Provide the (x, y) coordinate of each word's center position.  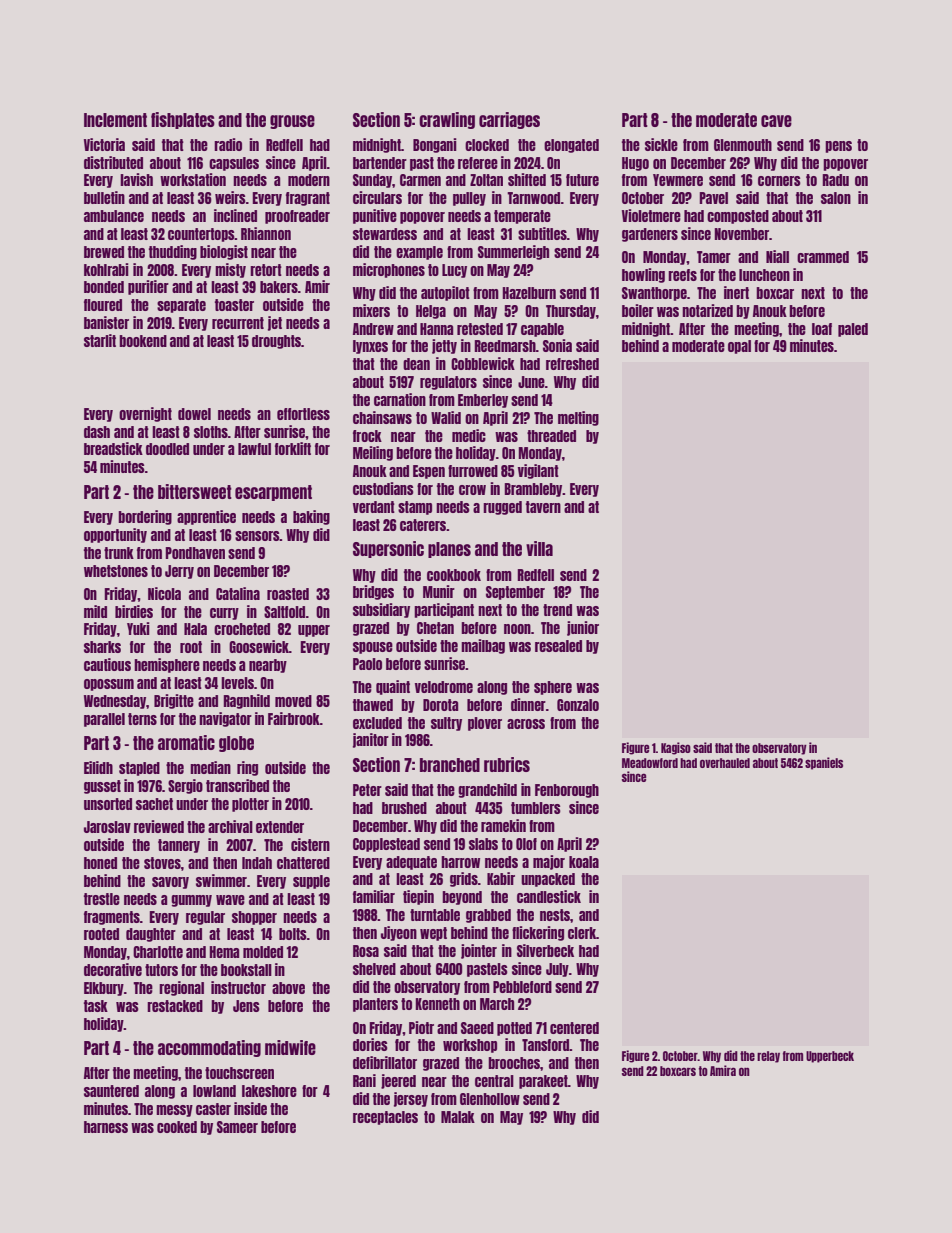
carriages (509, 120)
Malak (458, 1117)
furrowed (473, 471)
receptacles (385, 1118)
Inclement (115, 120)
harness (106, 1127)
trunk (119, 553)
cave (776, 121)
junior (583, 628)
